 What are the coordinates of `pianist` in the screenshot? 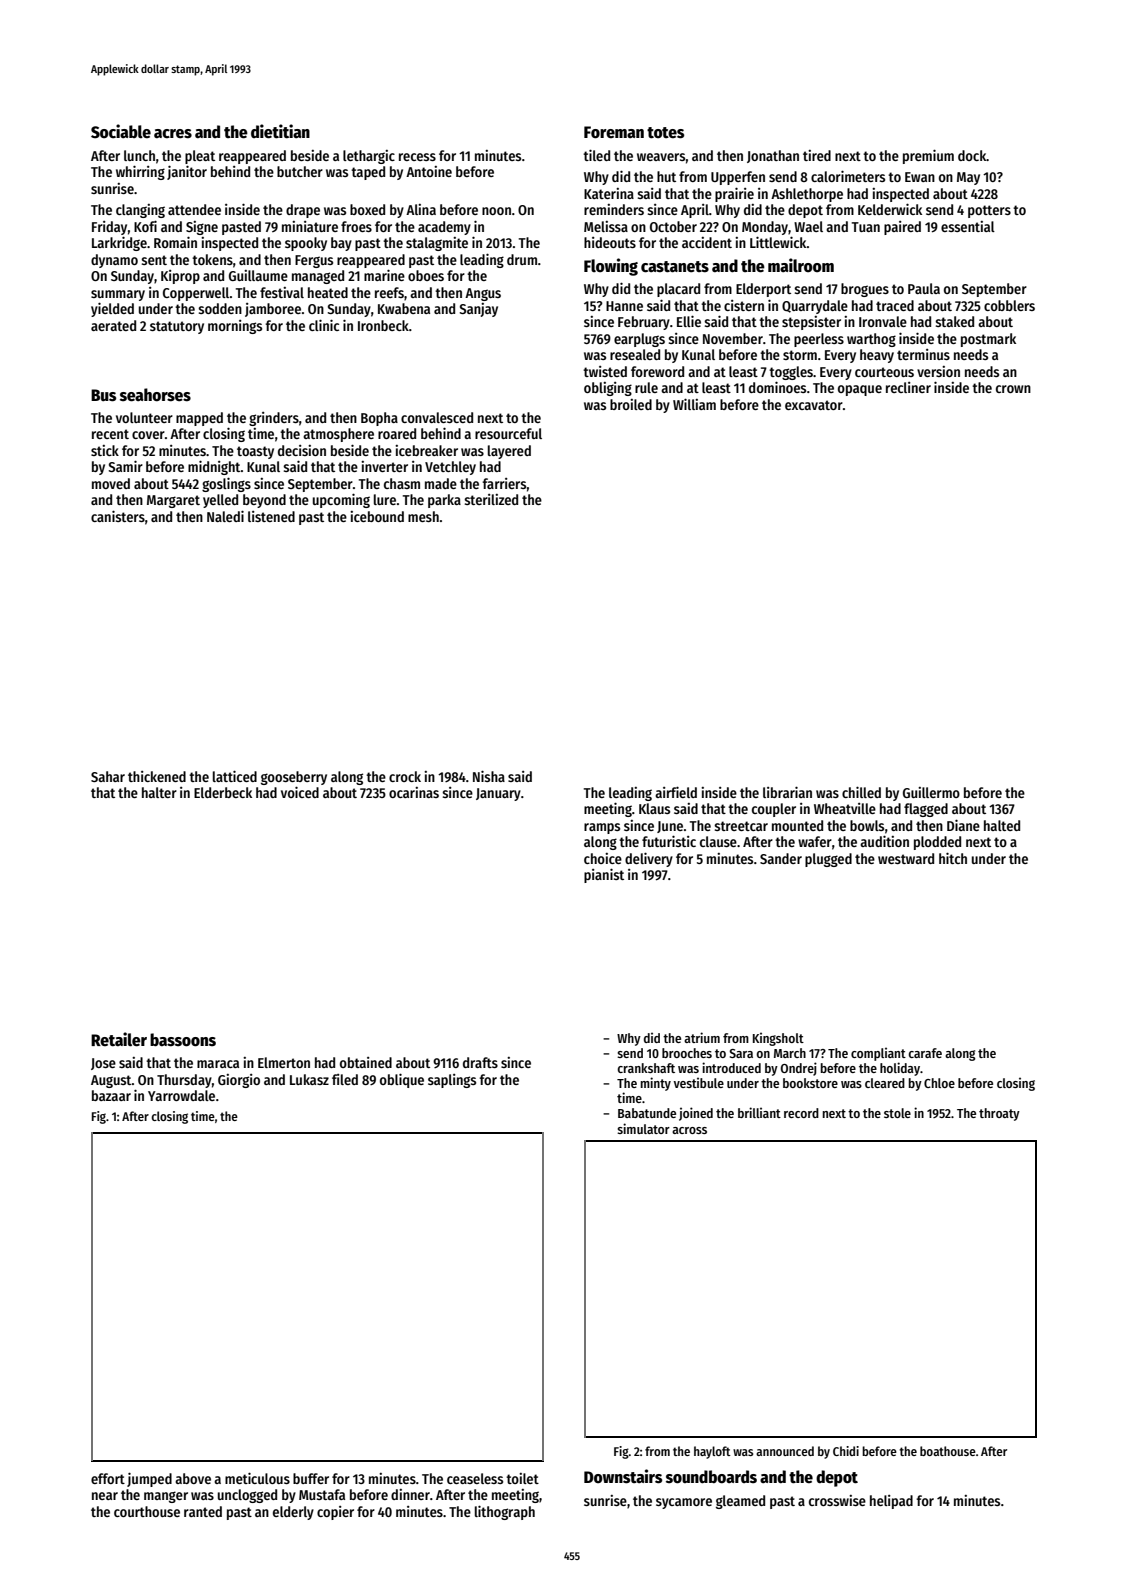 It's located at (604, 875).
